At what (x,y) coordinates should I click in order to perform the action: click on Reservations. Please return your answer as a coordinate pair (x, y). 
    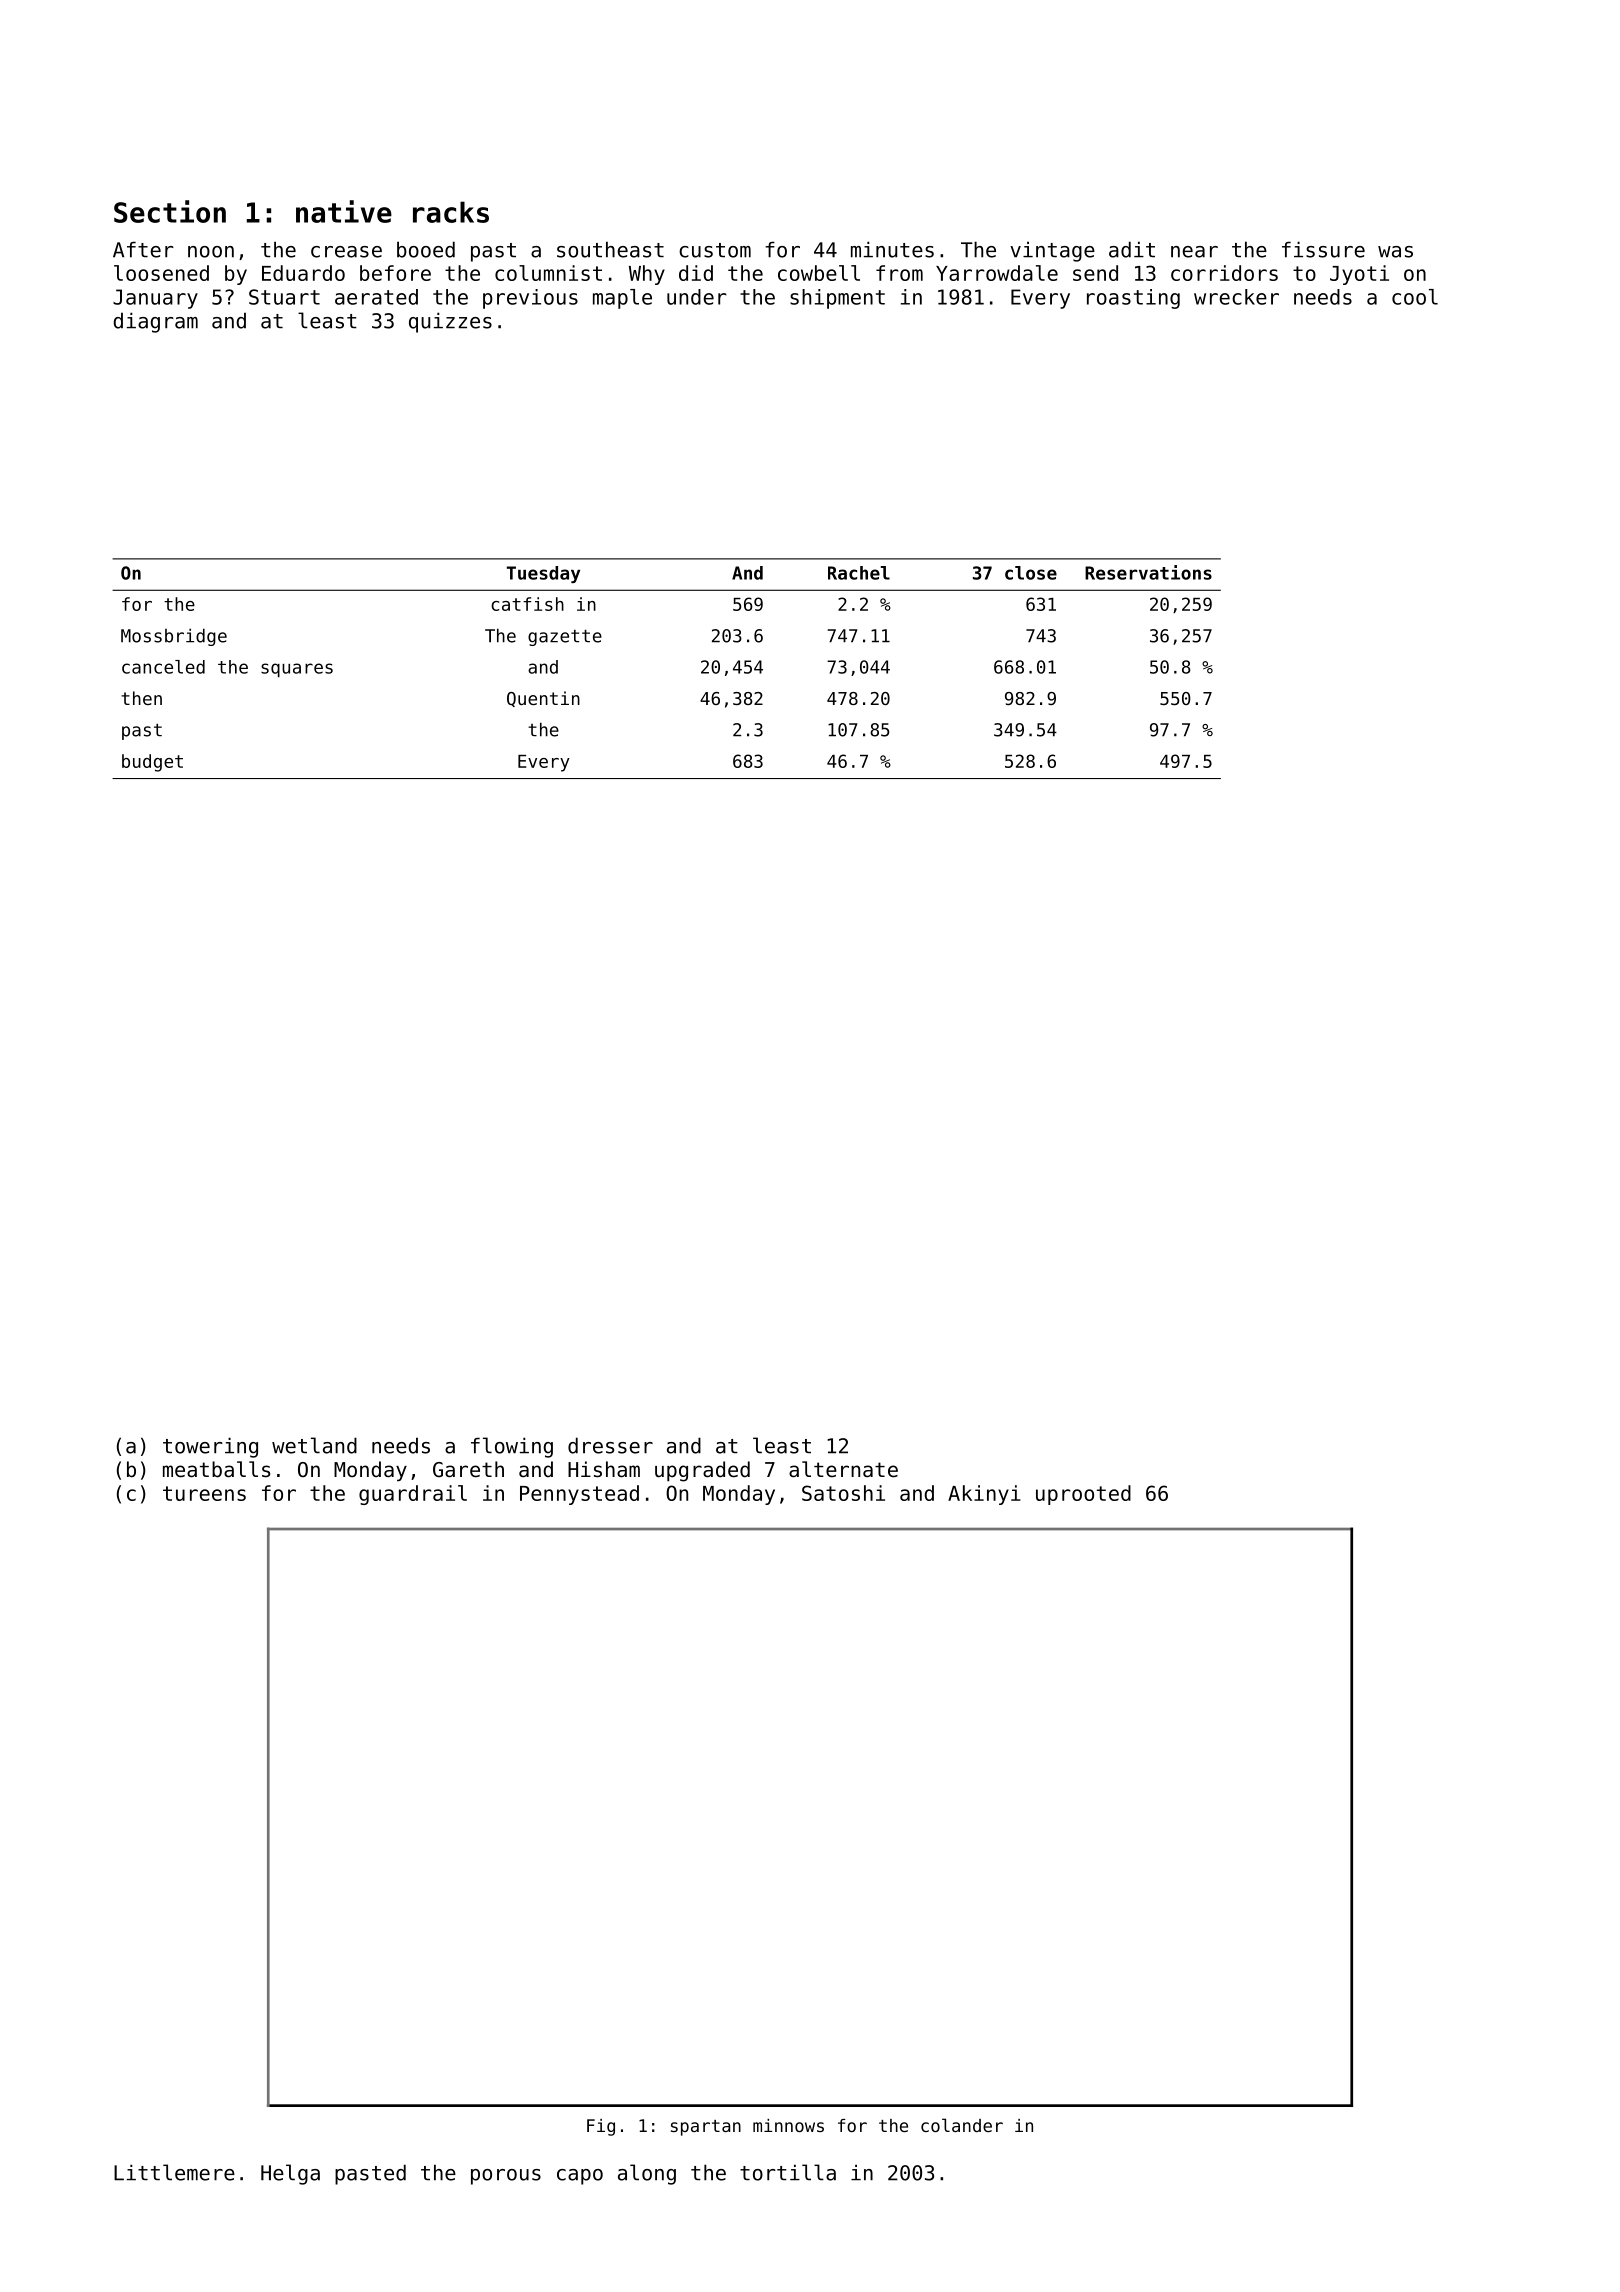
    Looking at the image, I should click on (1148, 572).
